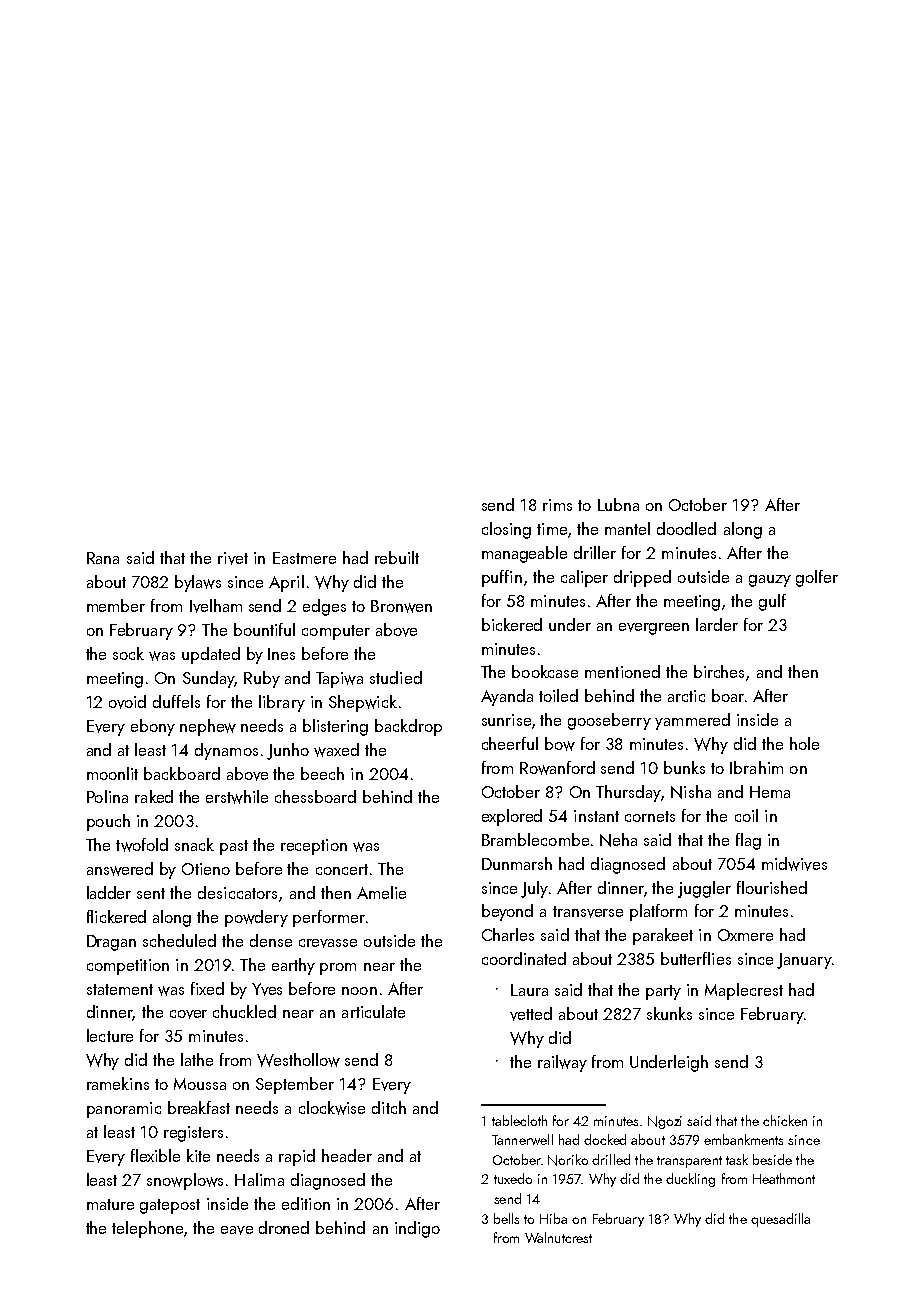 The height and width of the image is (1311, 924). What do you see at coordinates (512, 624) in the image?
I see `bickered` at bounding box center [512, 624].
